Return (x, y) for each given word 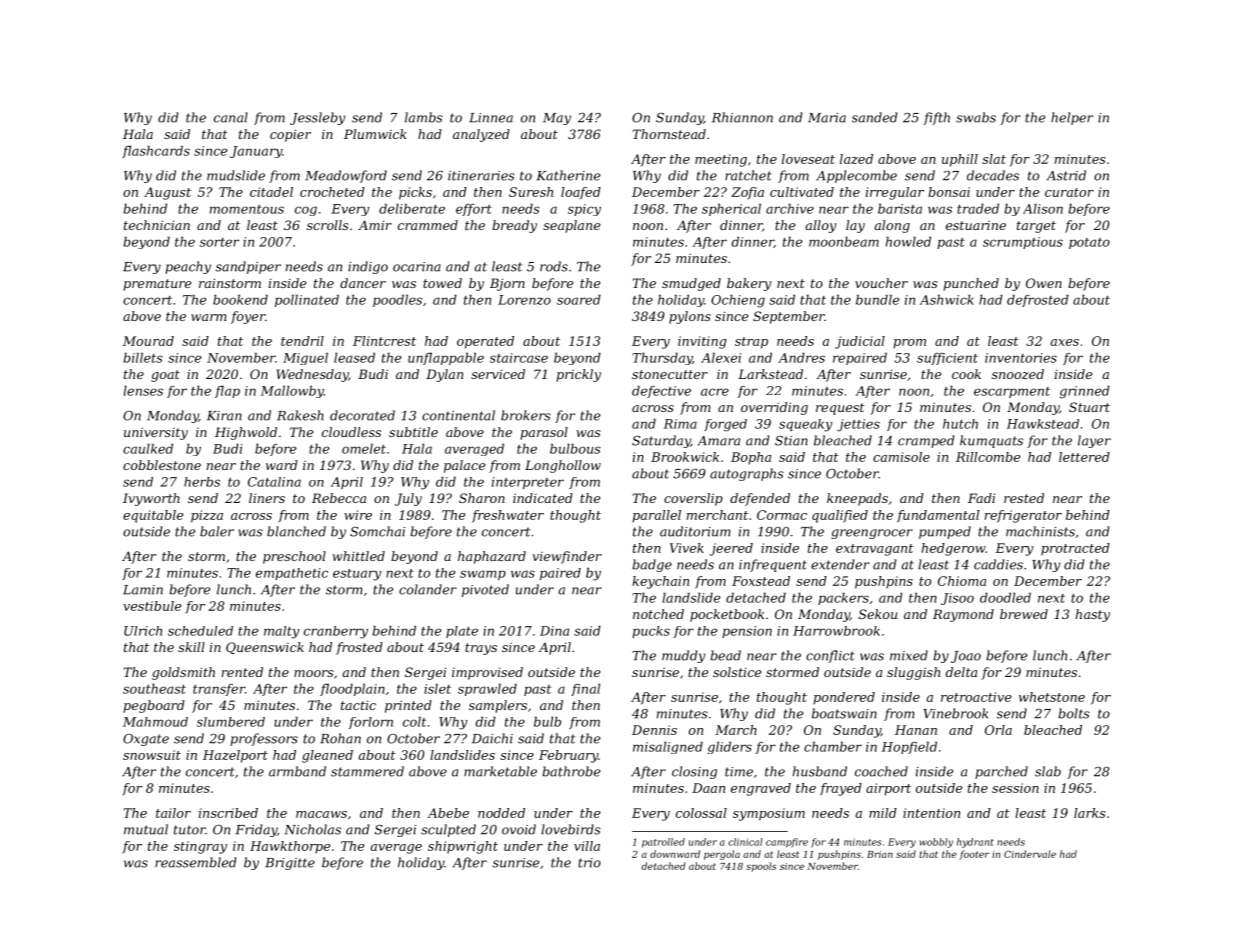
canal (231, 117)
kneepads (857, 499)
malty (282, 632)
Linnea (491, 118)
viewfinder (567, 557)
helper (1072, 118)
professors (264, 739)
